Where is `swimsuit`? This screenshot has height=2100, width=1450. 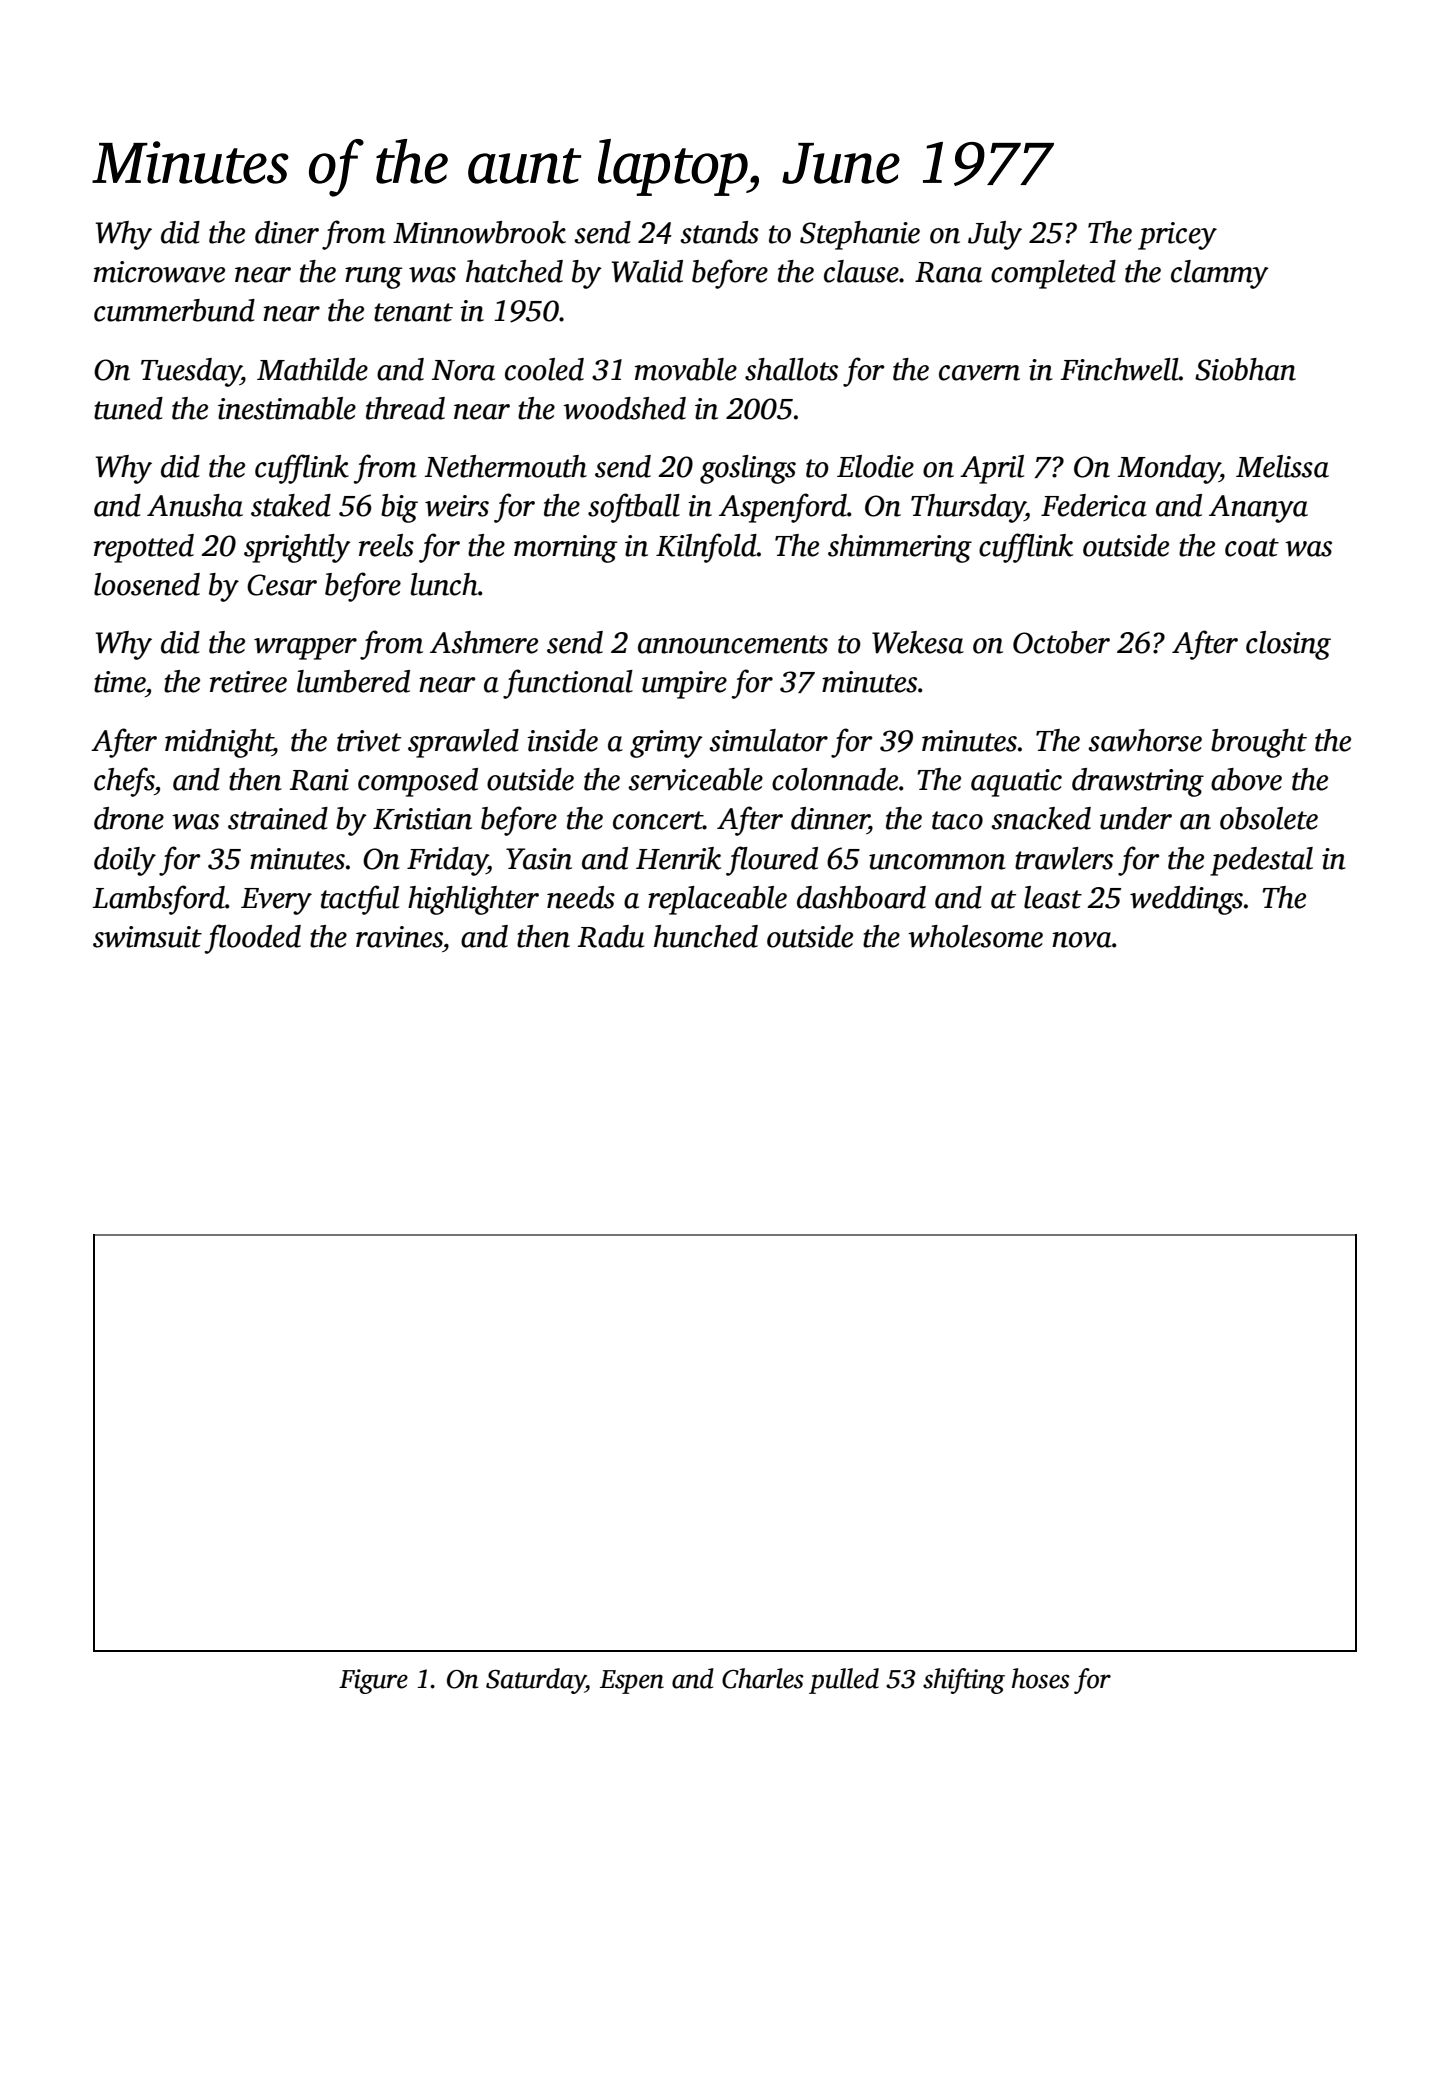
swimsuit is located at coordinates (147, 937).
